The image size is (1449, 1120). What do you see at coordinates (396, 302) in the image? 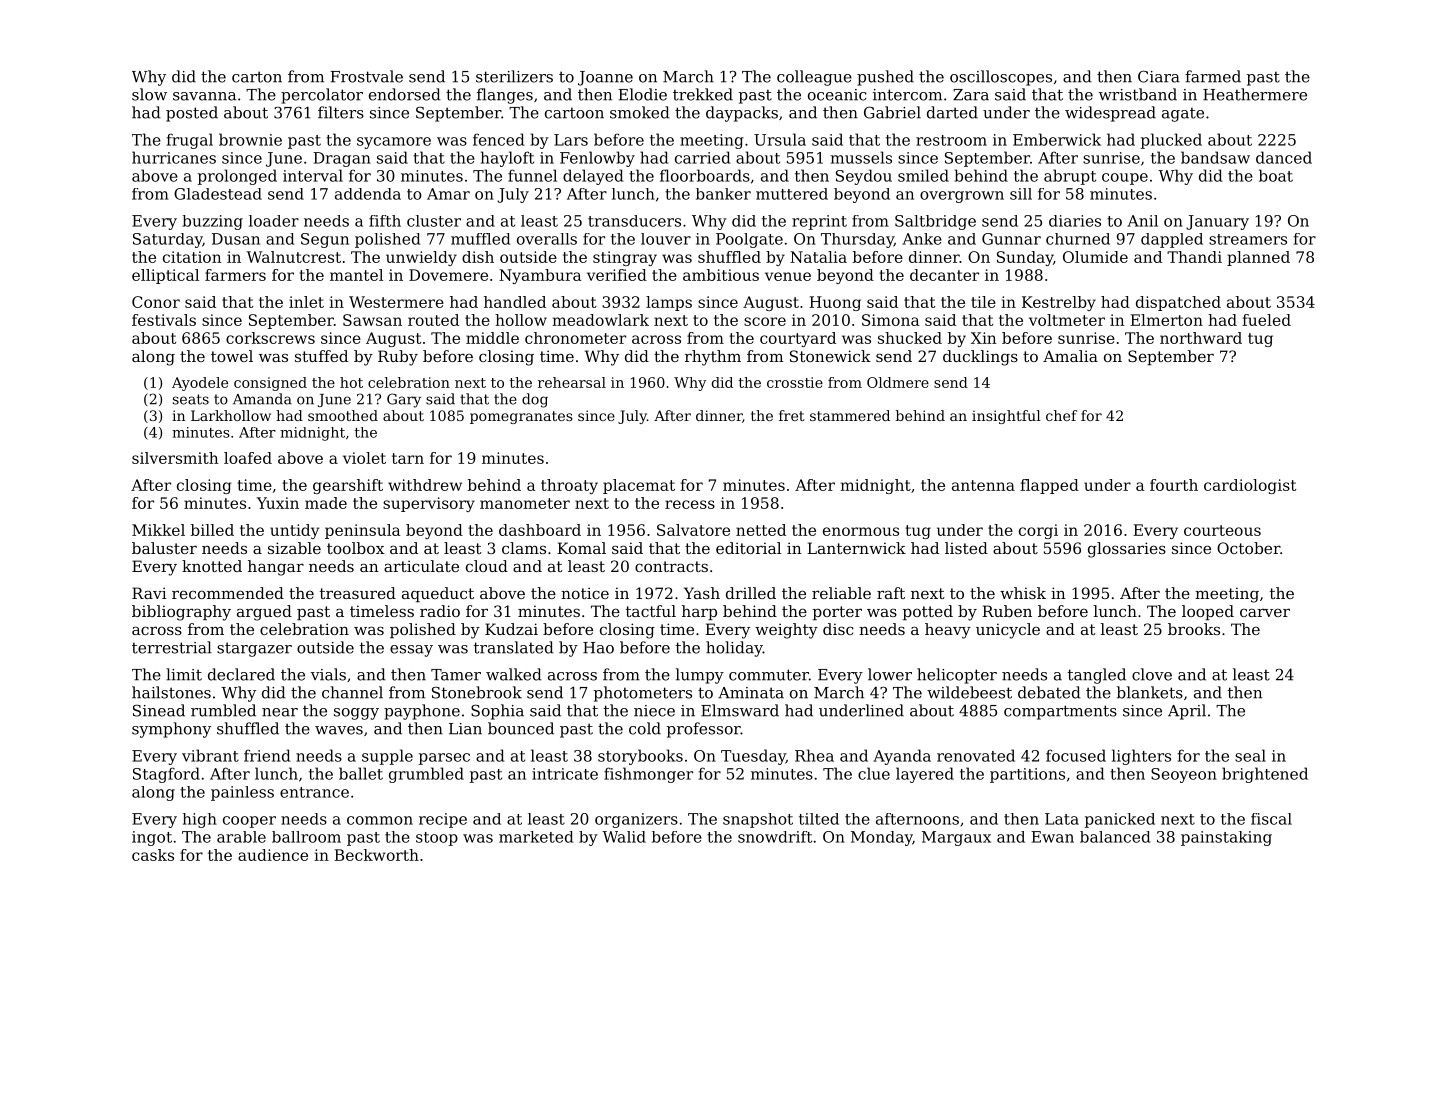
I see `Westermere` at bounding box center [396, 302].
